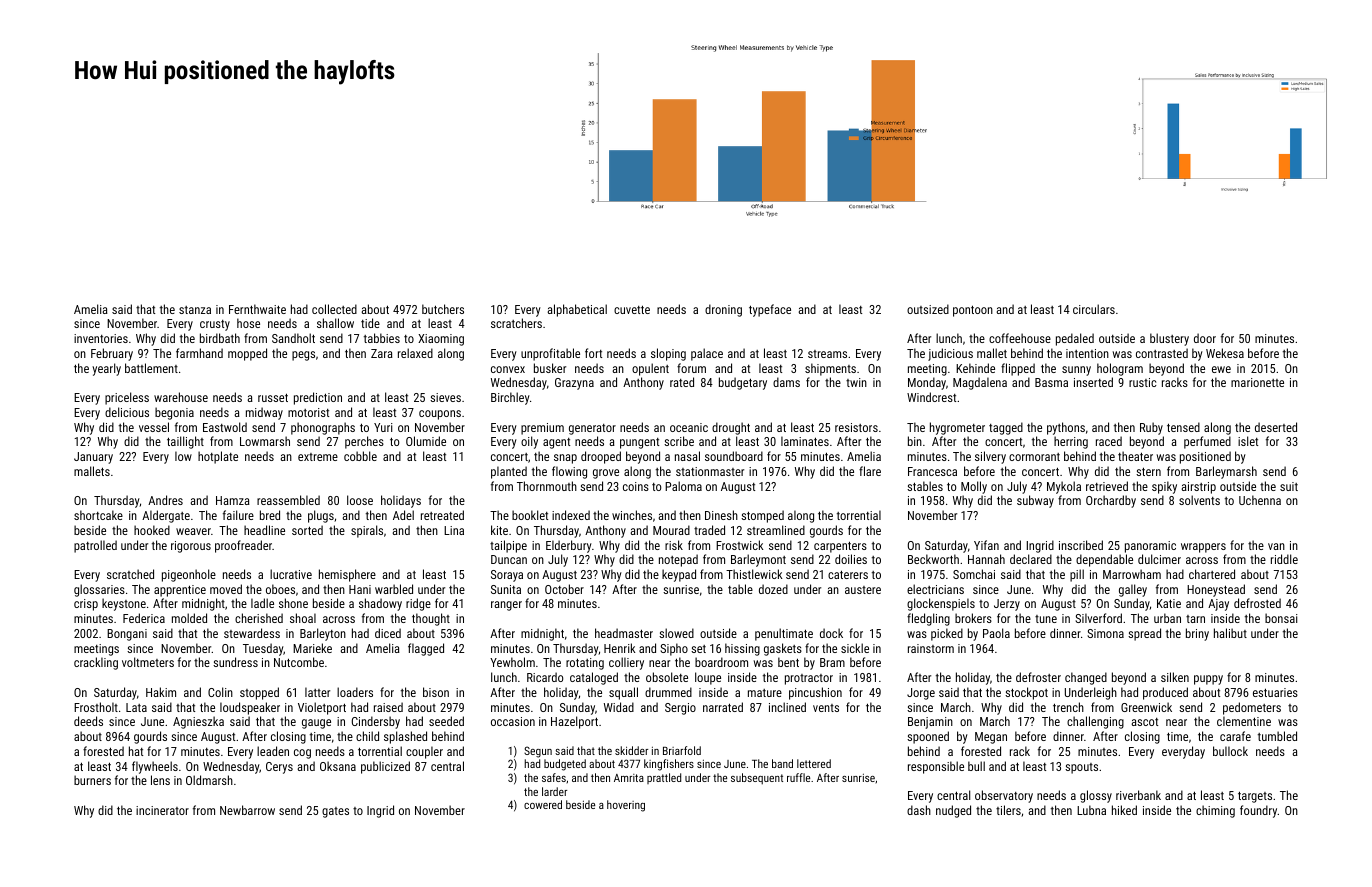  What do you see at coordinates (632, 309) in the image?
I see `cuvette` at bounding box center [632, 309].
